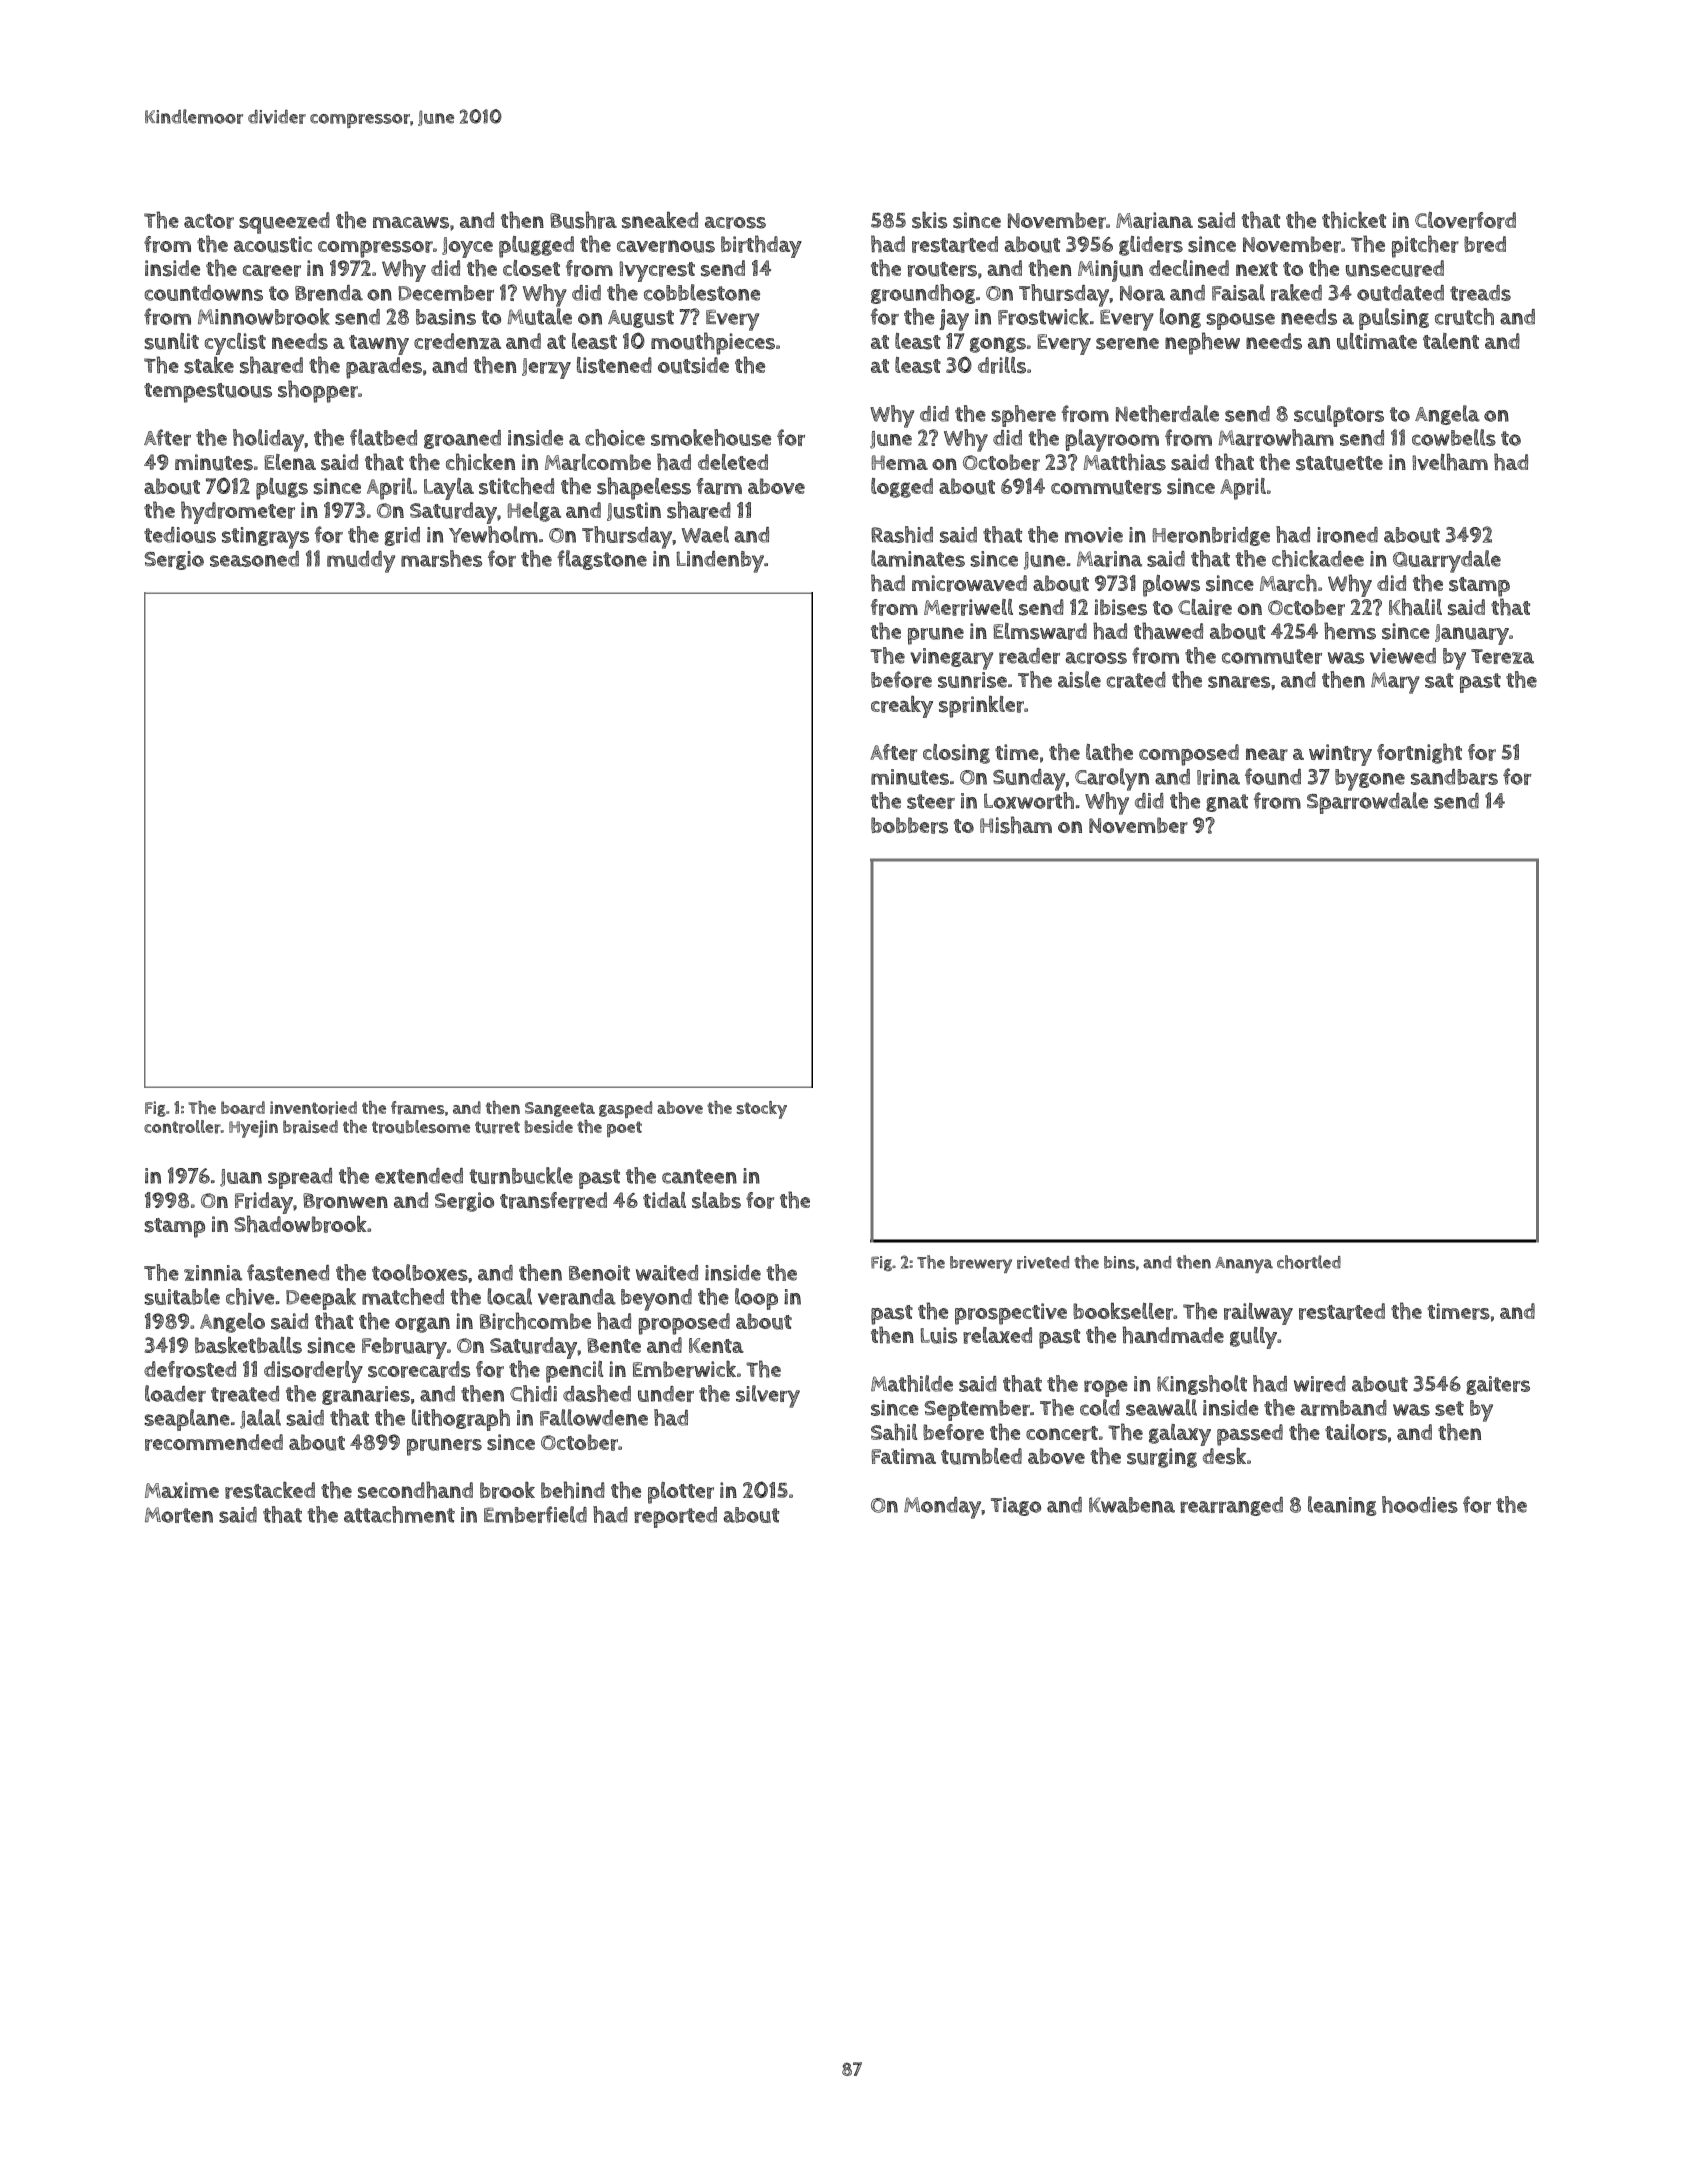 The image size is (1683, 2178). What do you see at coordinates (675, 1517) in the image?
I see `reported` at bounding box center [675, 1517].
